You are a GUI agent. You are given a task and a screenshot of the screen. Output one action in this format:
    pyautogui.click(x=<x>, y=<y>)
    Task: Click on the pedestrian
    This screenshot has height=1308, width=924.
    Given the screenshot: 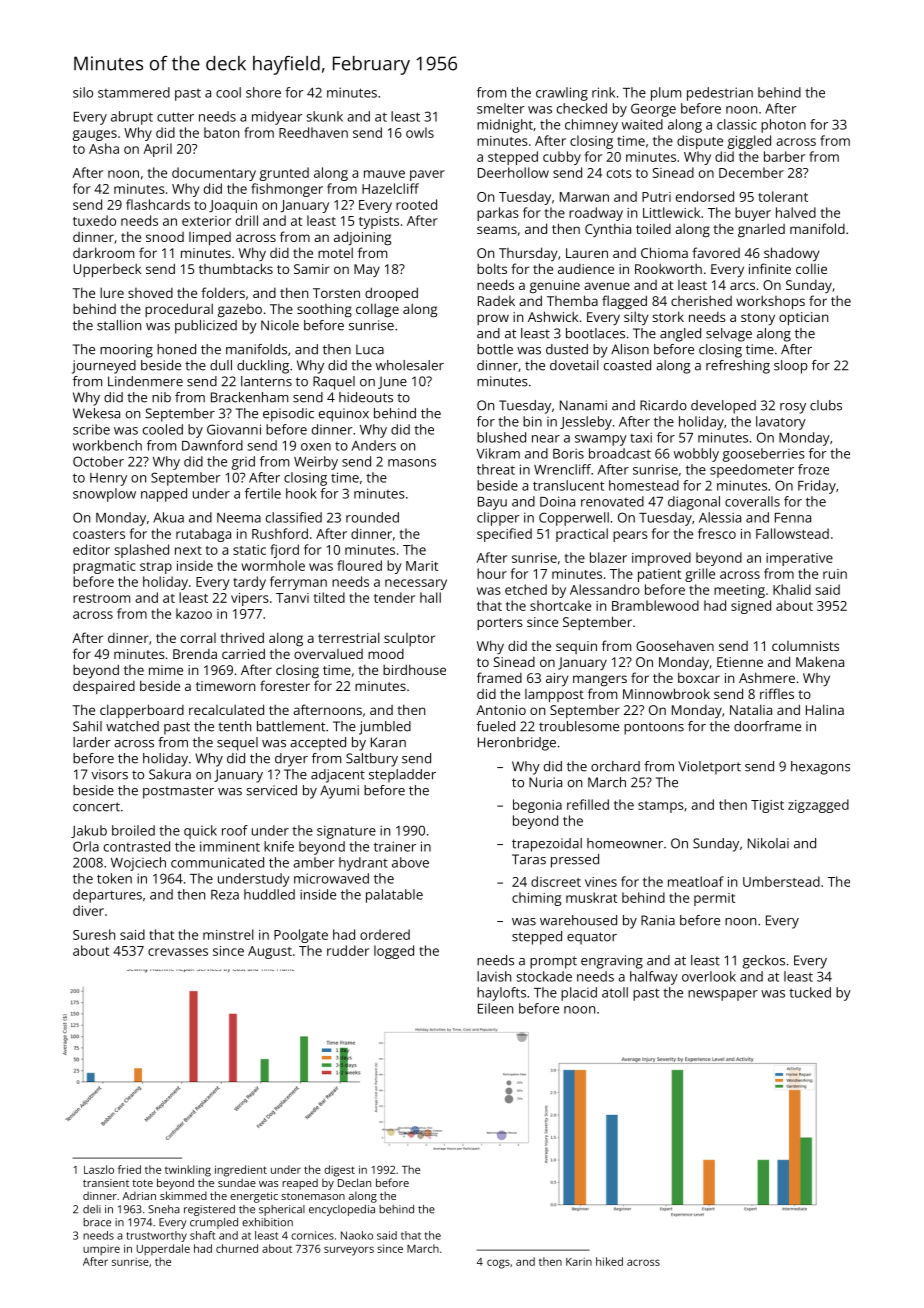 What is the action you would take?
    pyautogui.click(x=720, y=94)
